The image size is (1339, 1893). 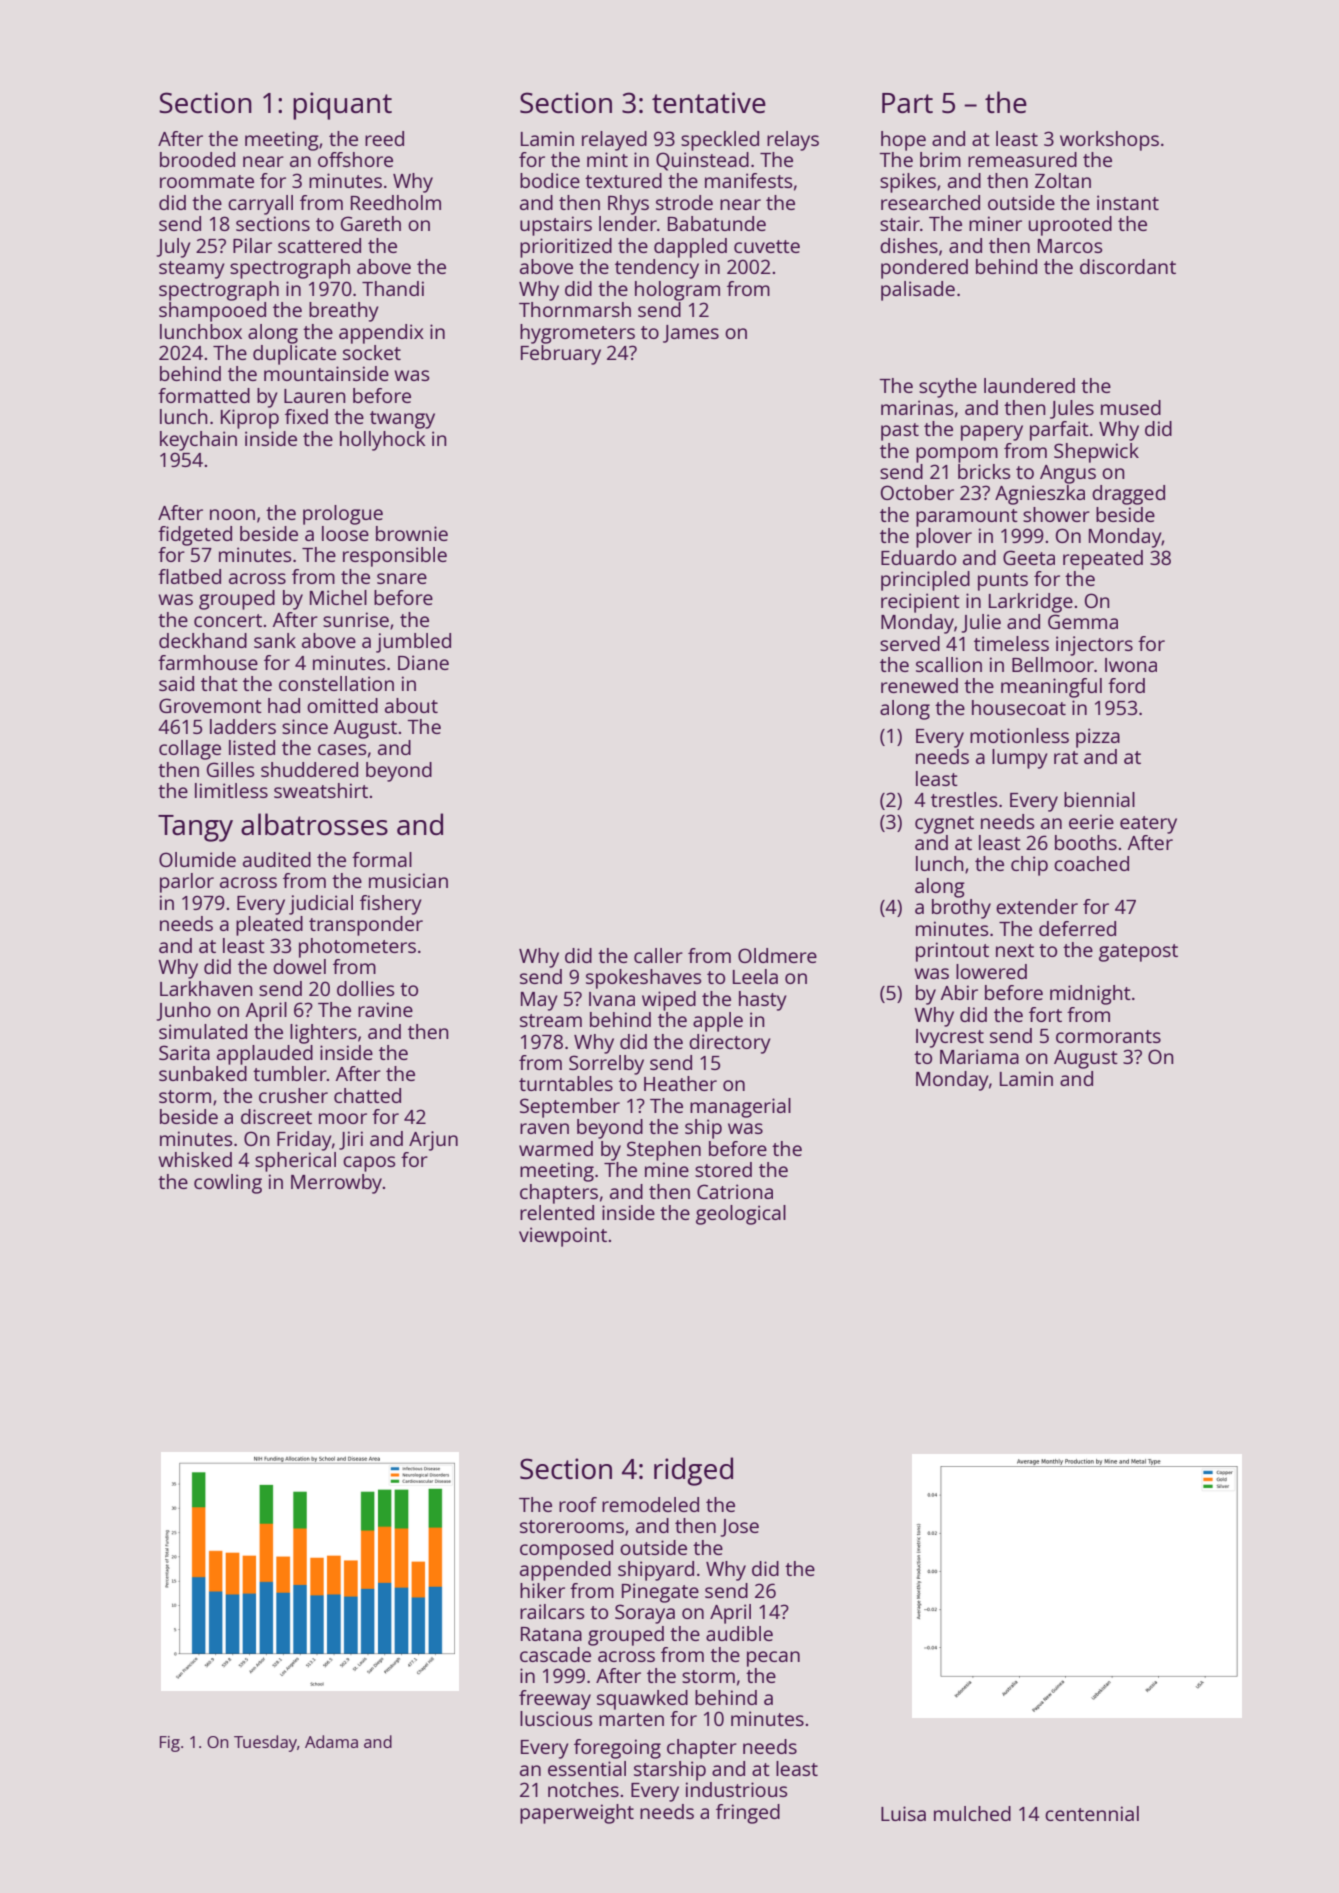 I want to click on fringed, so click(x=748, y=1814).
